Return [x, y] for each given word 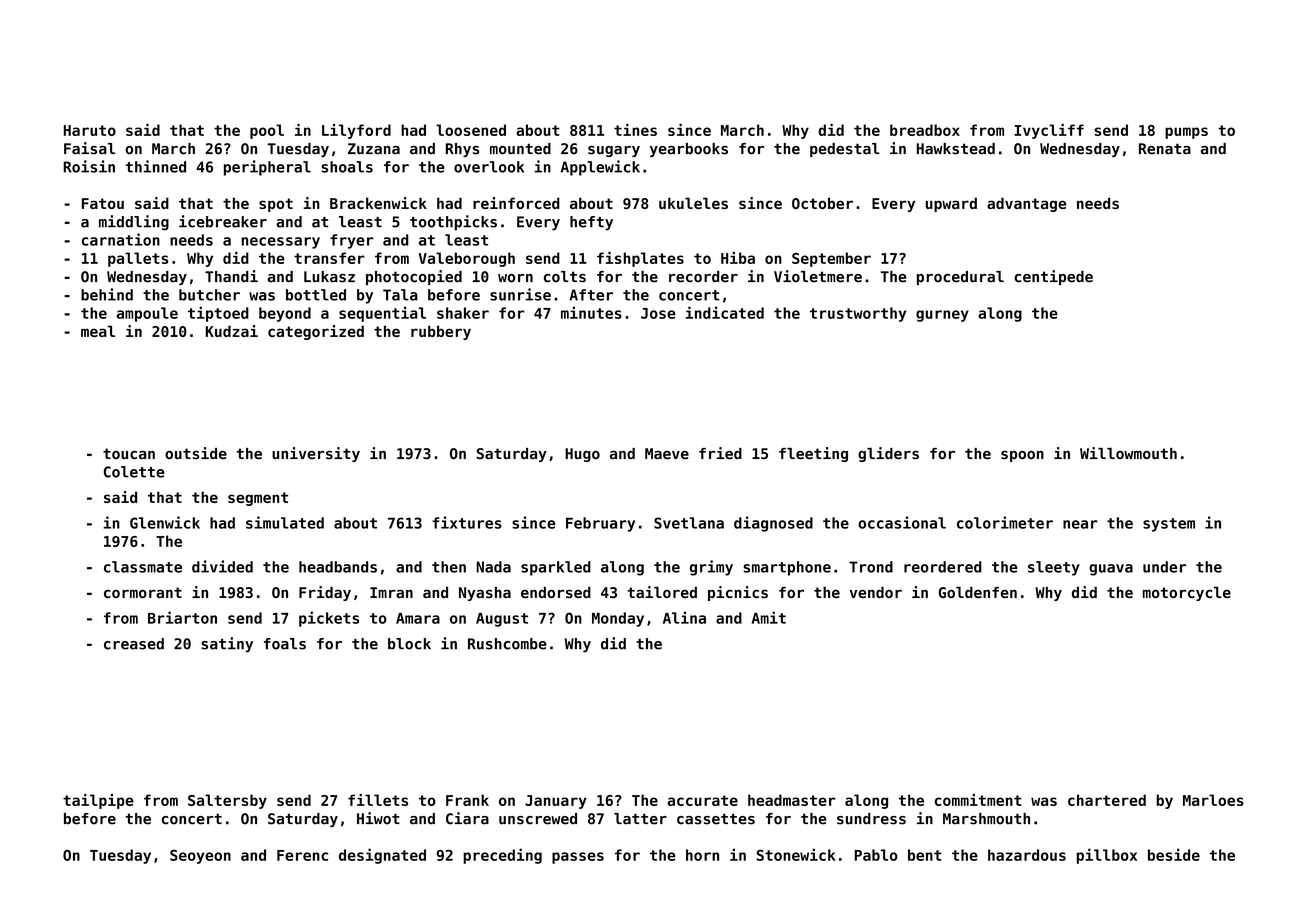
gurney [942, 316]
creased [134, 644]
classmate [143, 567]
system [1169, 525]
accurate [702, 800]
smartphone [787, 568]
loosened [471, 130]
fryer [351, 241]
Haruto [90, 130]
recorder [703, 277]
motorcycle [1187, 594]
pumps [1186, 133]
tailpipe [98, 801]
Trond [871, 567]
